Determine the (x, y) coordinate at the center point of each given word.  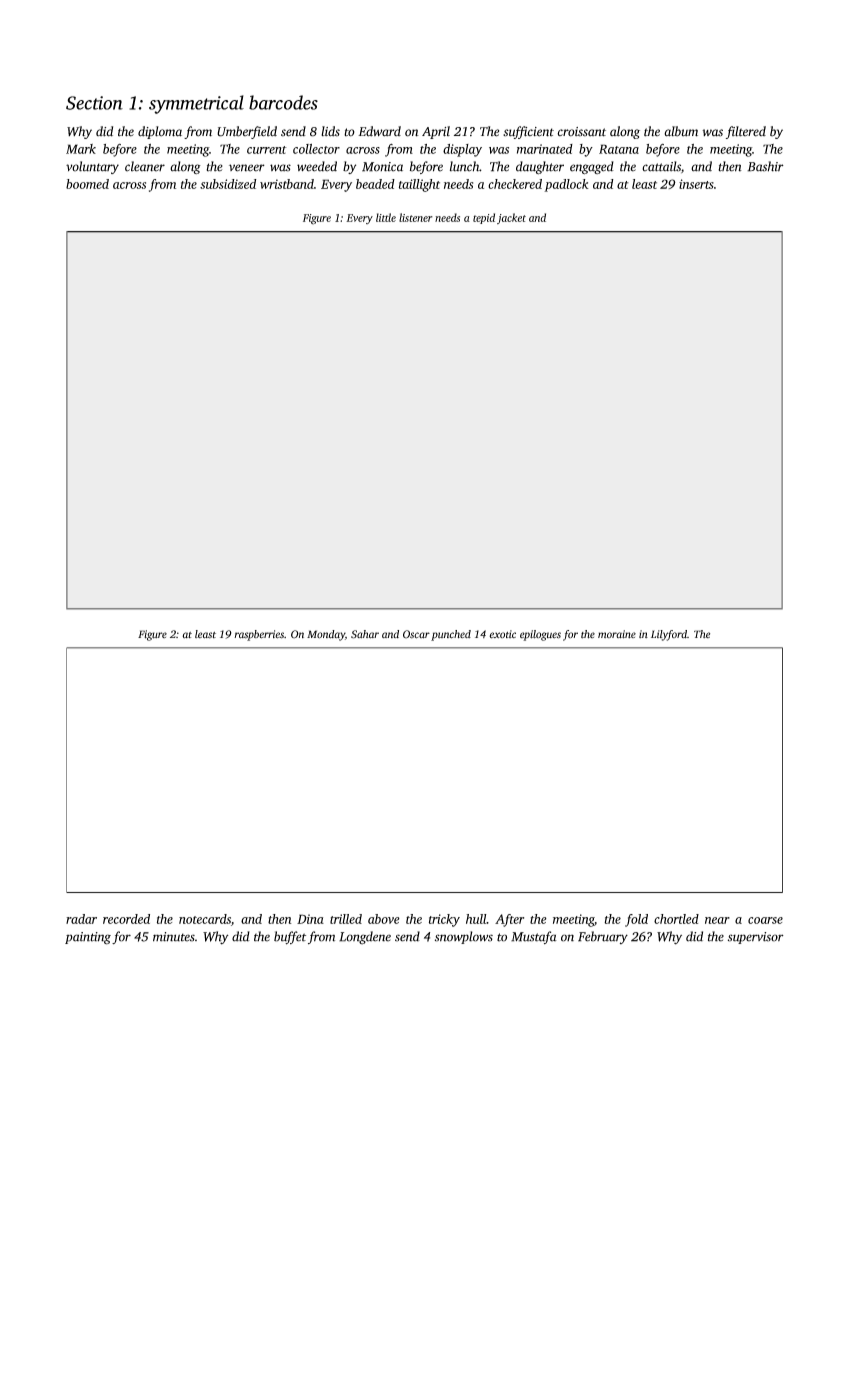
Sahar (365, 634)
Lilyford (669, 635)
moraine (617, 634)
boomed (87, 184)
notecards (205, 919)
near (717, 920)
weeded (317, 166)
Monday (326, 635)
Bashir (765, 166)
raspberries (259, 635)
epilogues (540, 635)
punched (451, 635)
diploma (160, 132)
